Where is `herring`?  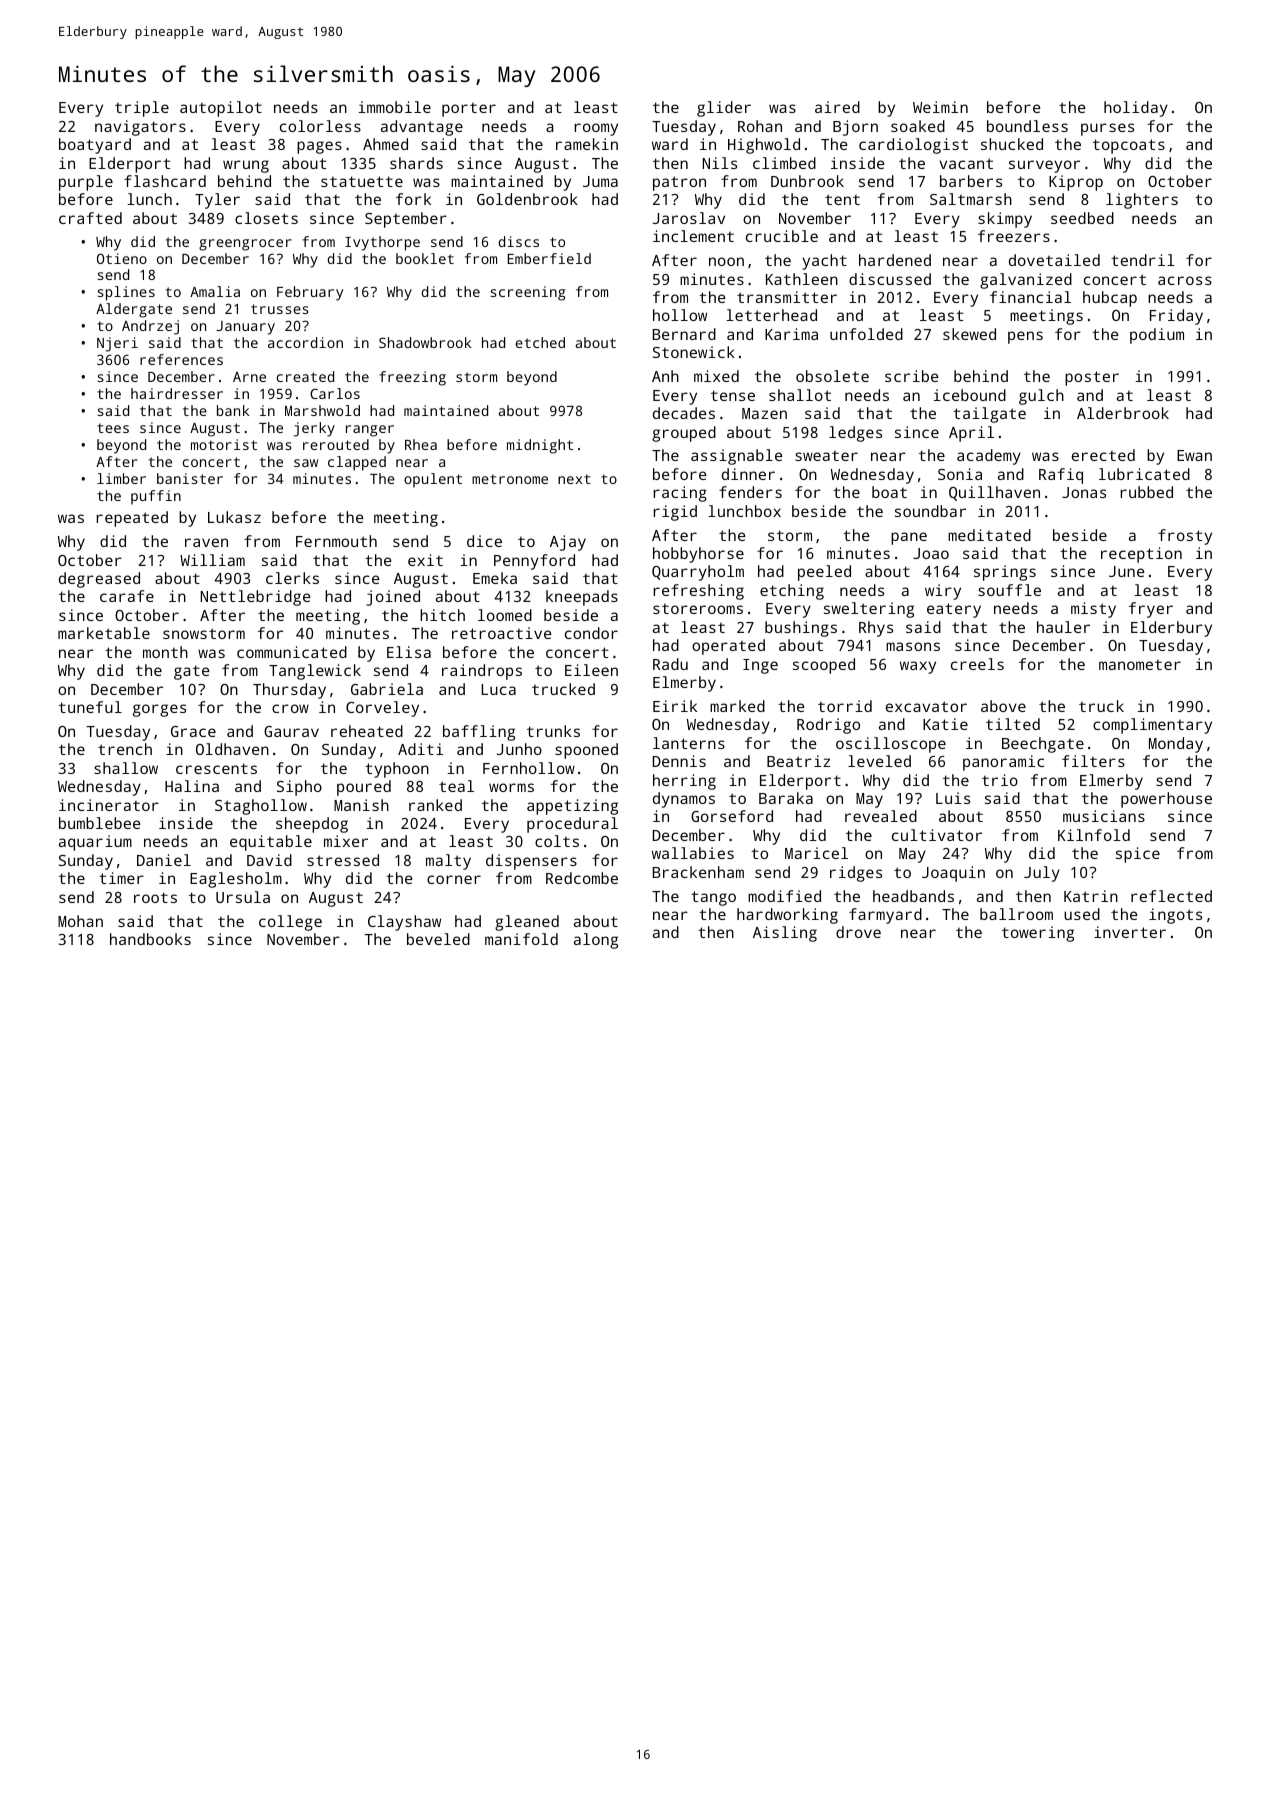 herring is located at coordinates (684, 782).
